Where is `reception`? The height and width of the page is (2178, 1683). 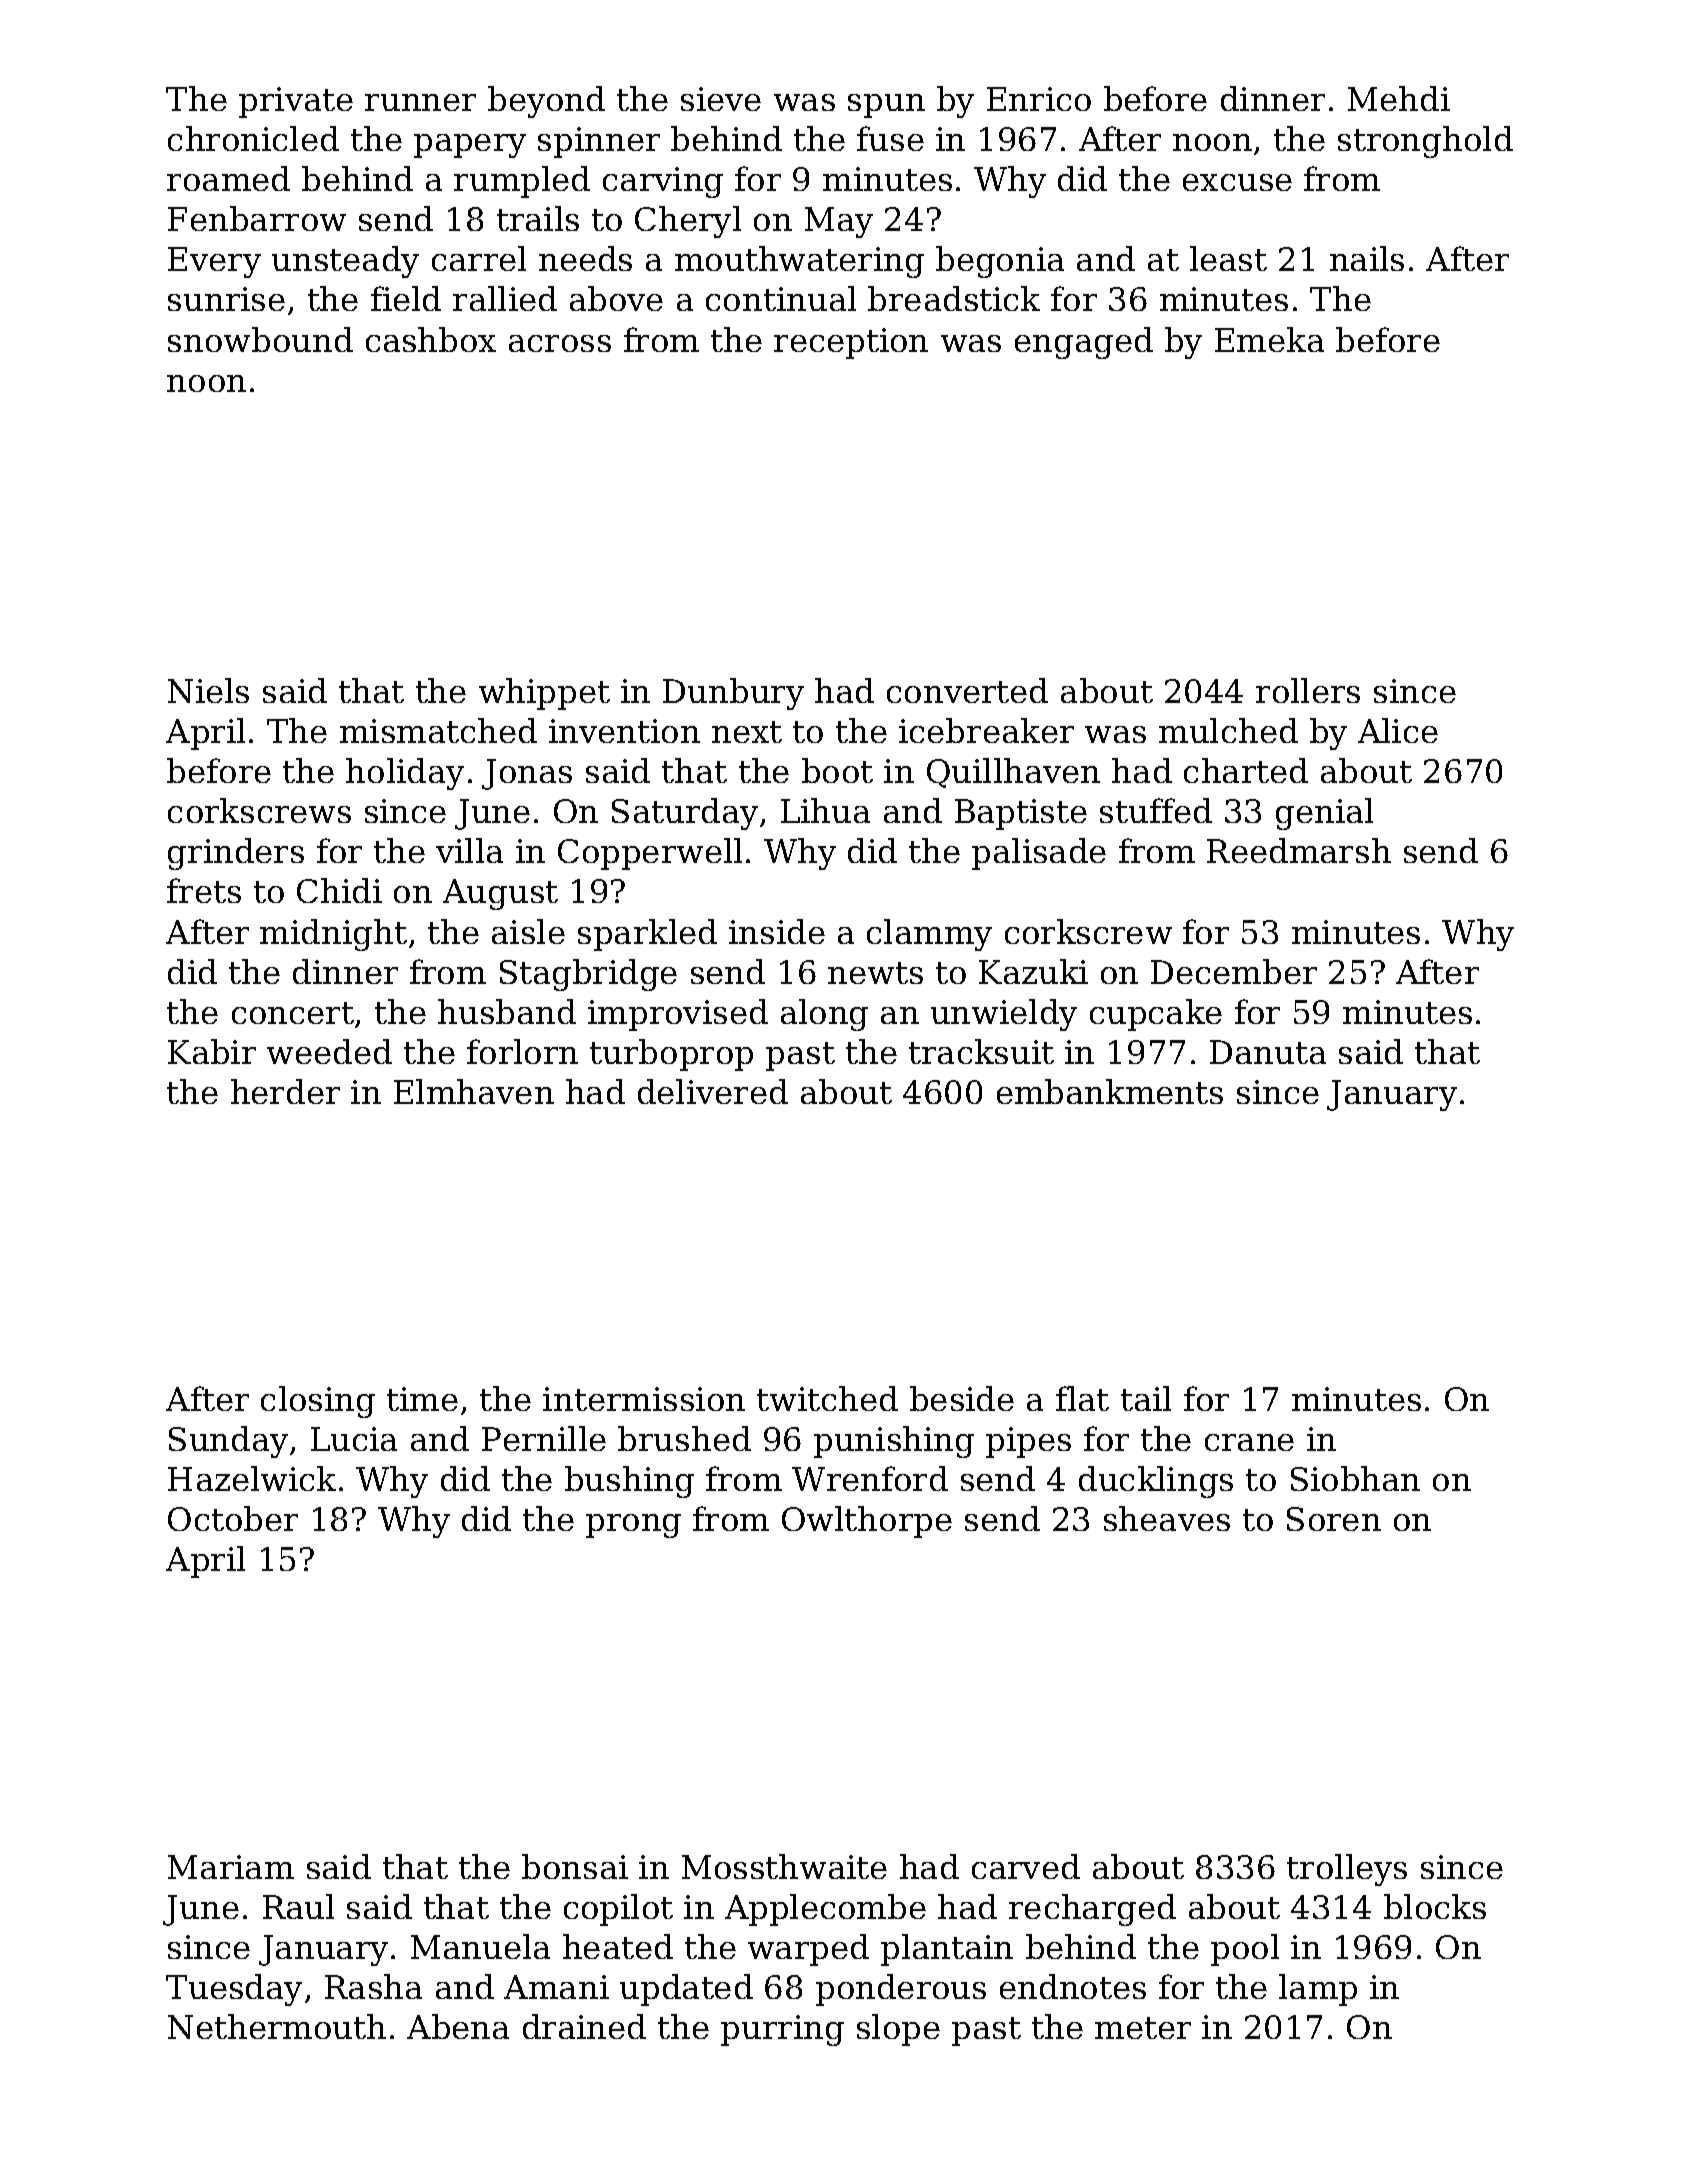
reception is located at coordinates (851, 343).
